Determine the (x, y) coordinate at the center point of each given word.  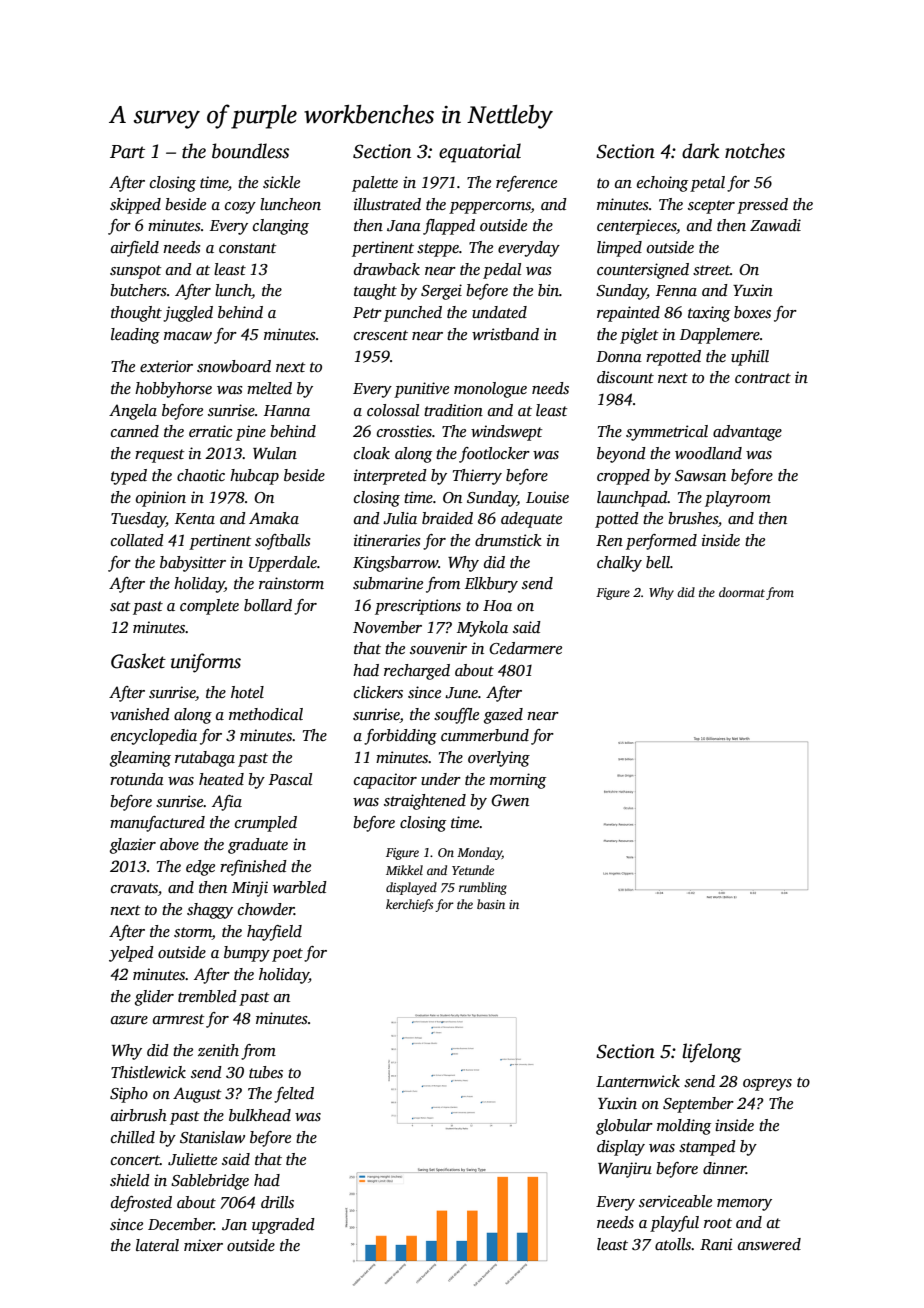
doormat (742, 592)
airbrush (139, 1115)
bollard (268, 605)
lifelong (711, 1053)
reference (526, 184)
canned (135, 431)
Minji (250, 889)
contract (763, 378)
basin (491, 904)
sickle (281, 182)
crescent (381, 335)
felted (294, 1095)
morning (518, 781)
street (711, 270)
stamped (707, 1148)
